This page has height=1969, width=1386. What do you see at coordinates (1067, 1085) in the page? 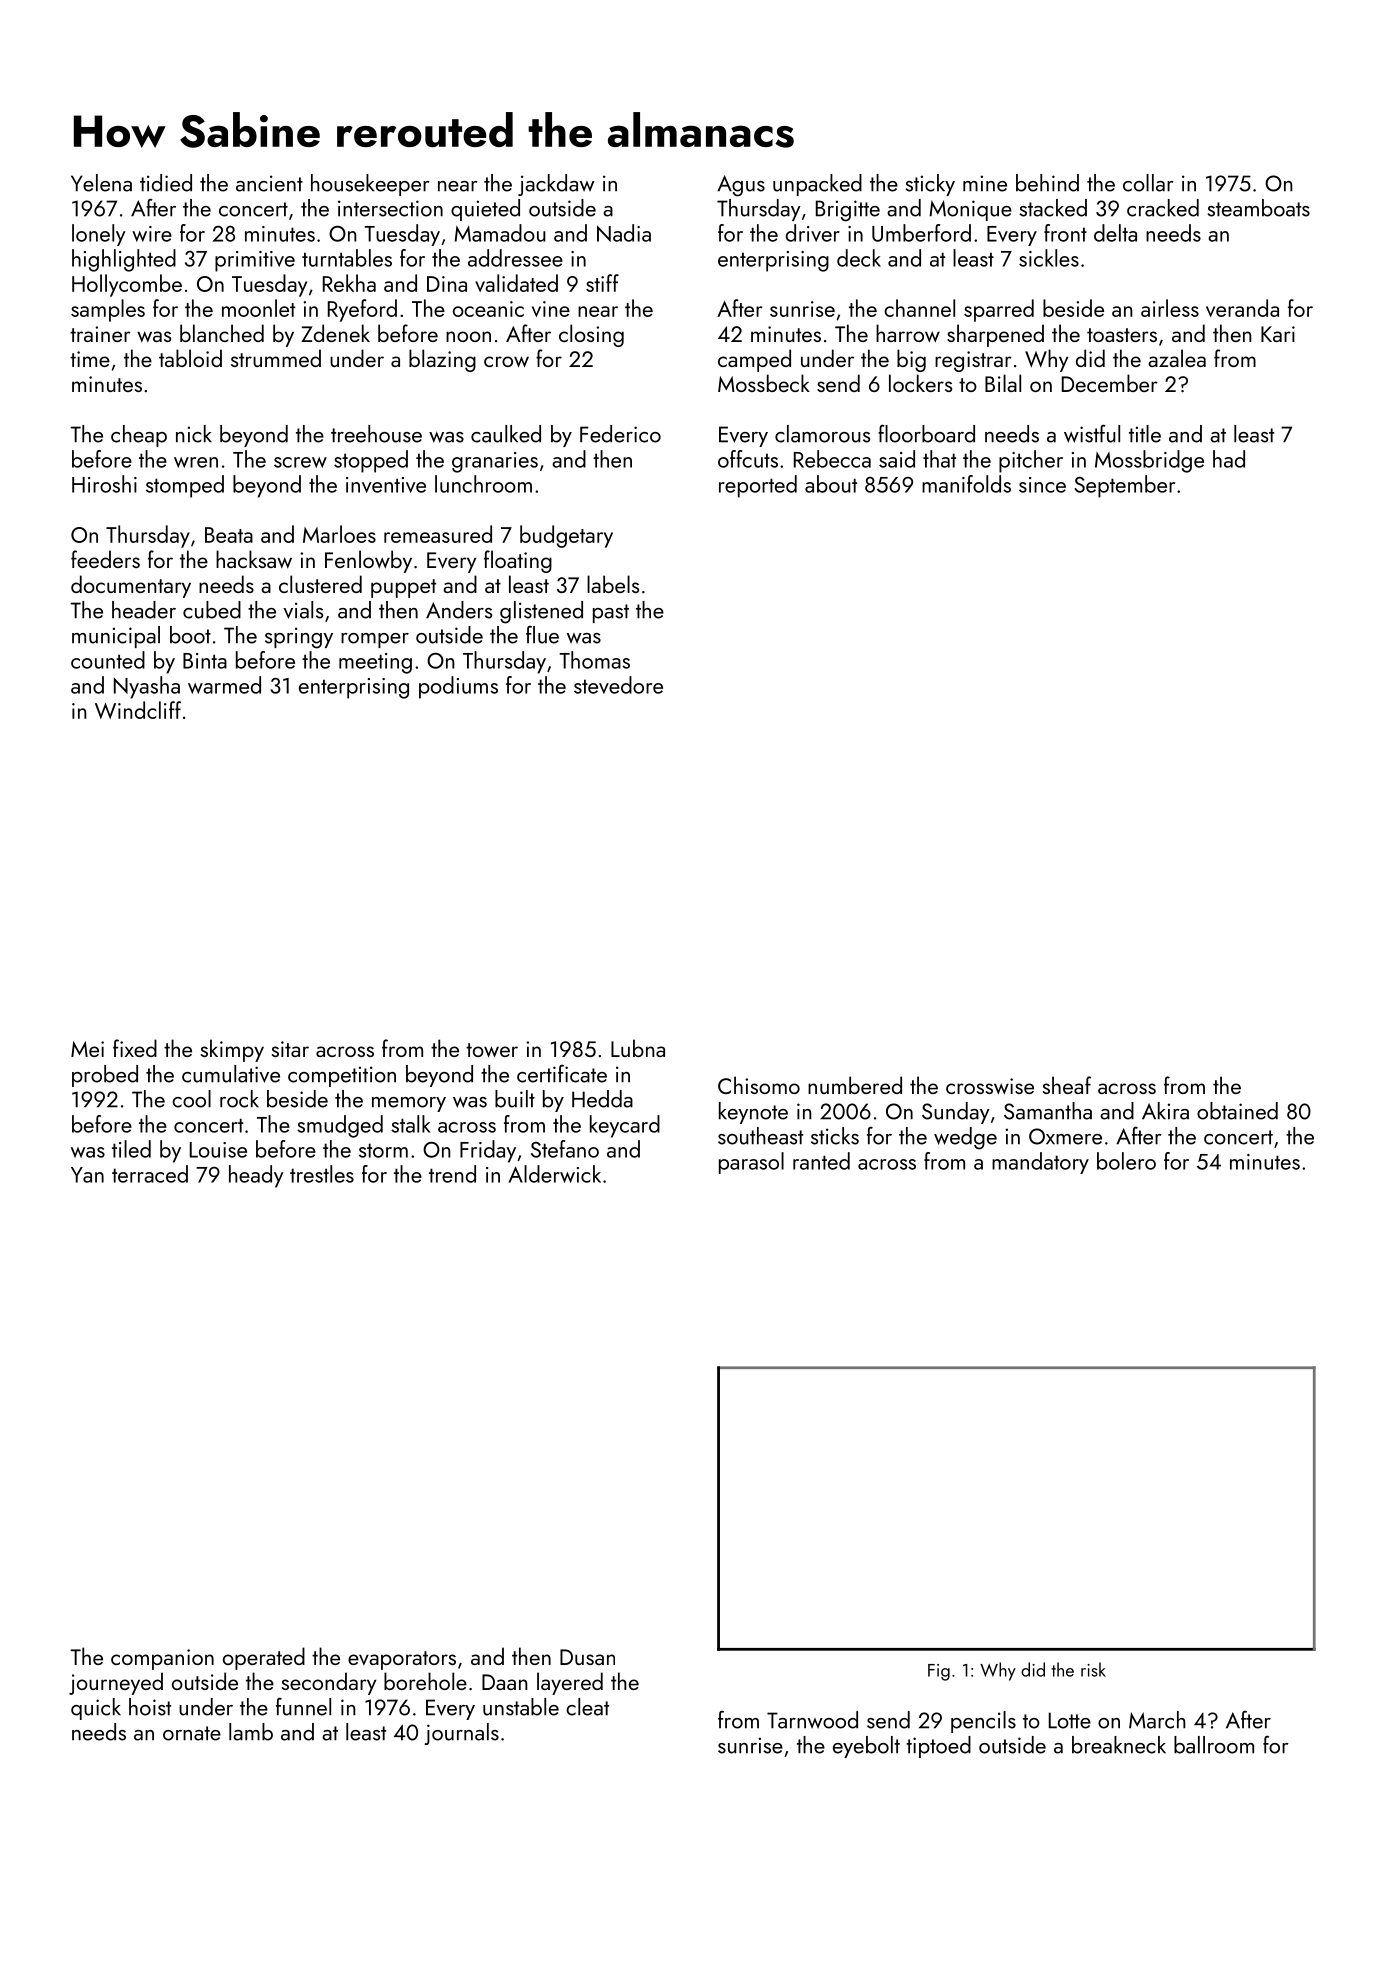
I see `sheaf` at bounding box center [1067, 1085].
